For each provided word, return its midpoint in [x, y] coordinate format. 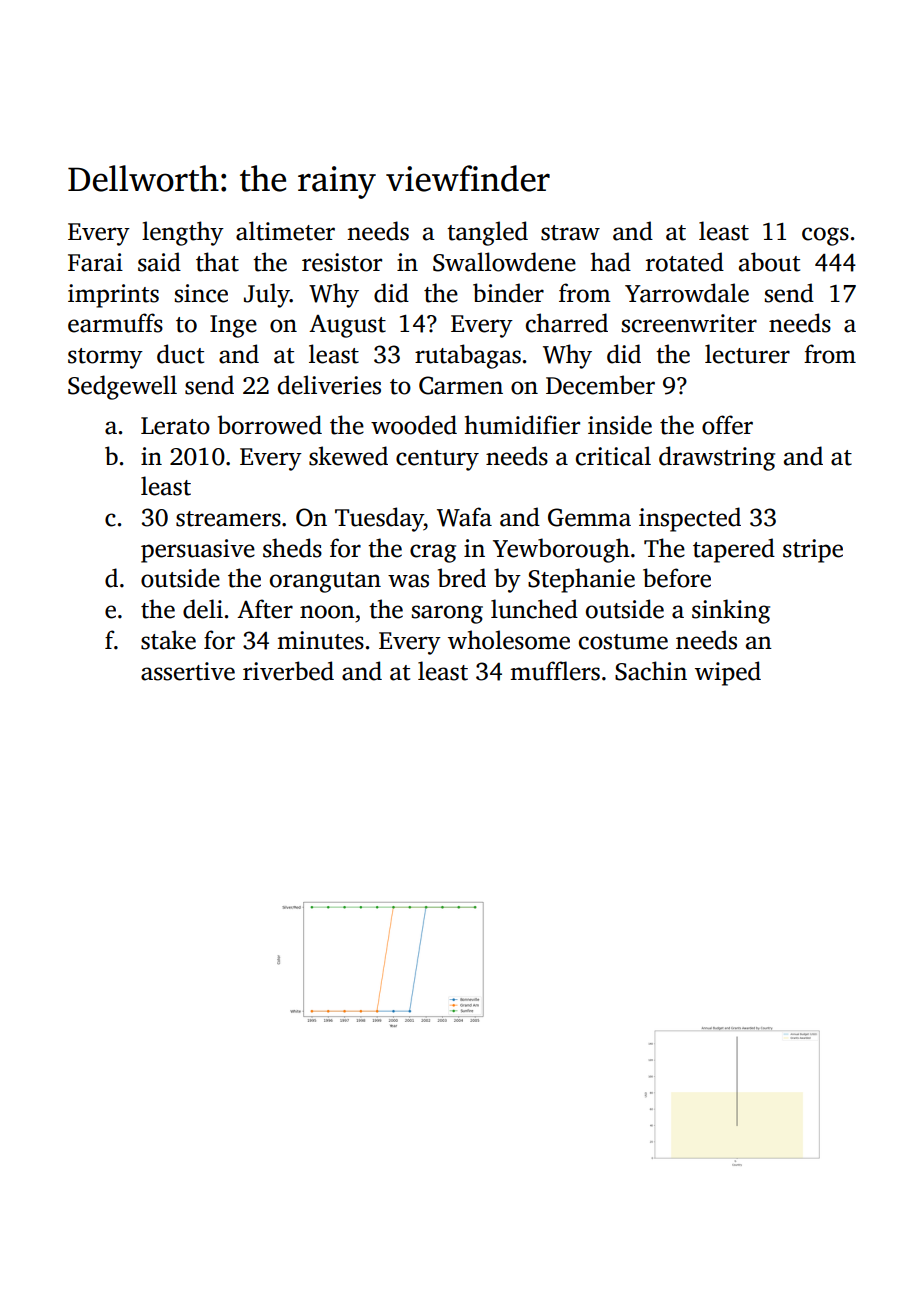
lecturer [747, 354]
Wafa [464, 517]
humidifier [522, 425]
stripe [813, 551]
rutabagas [468, 356]
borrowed [270, 425]
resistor [342, 262]
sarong [447, 614]
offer [727, 425]
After [265, 609]
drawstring [717, 458]
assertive [188, 671]
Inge [233, 326]
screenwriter [689, 323]
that [217, 262]
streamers [228, 519]
